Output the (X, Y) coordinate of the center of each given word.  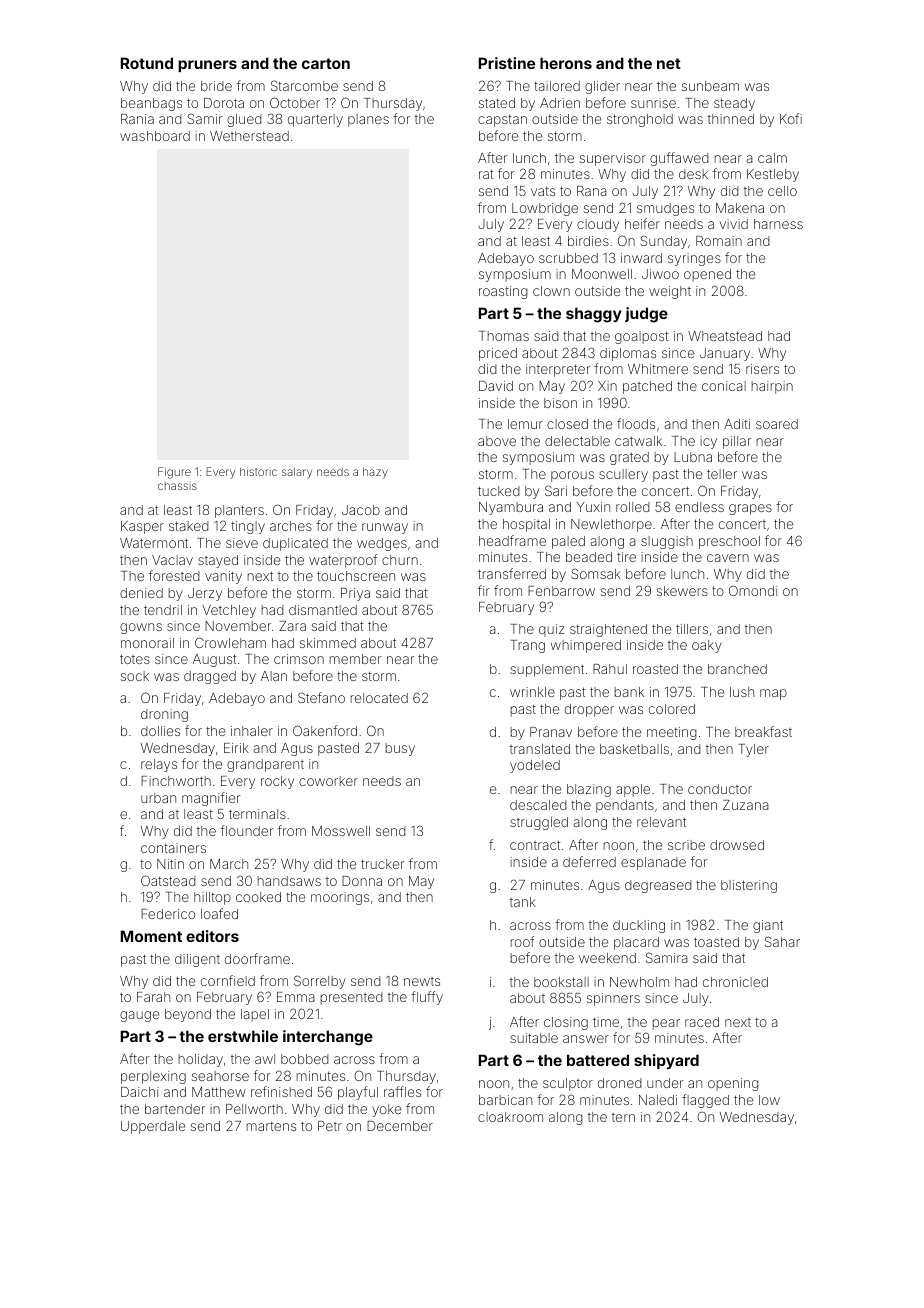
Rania (137, 119)
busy (400, 749)
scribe (686, 845)
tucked (499, 491)
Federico (168, 914)
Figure (174, 473)
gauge (139, 1016)
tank (523, 902)
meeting (672, 733)
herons (566, 63)
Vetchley (229, 611)
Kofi (791, 118)
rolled (633, 507)
